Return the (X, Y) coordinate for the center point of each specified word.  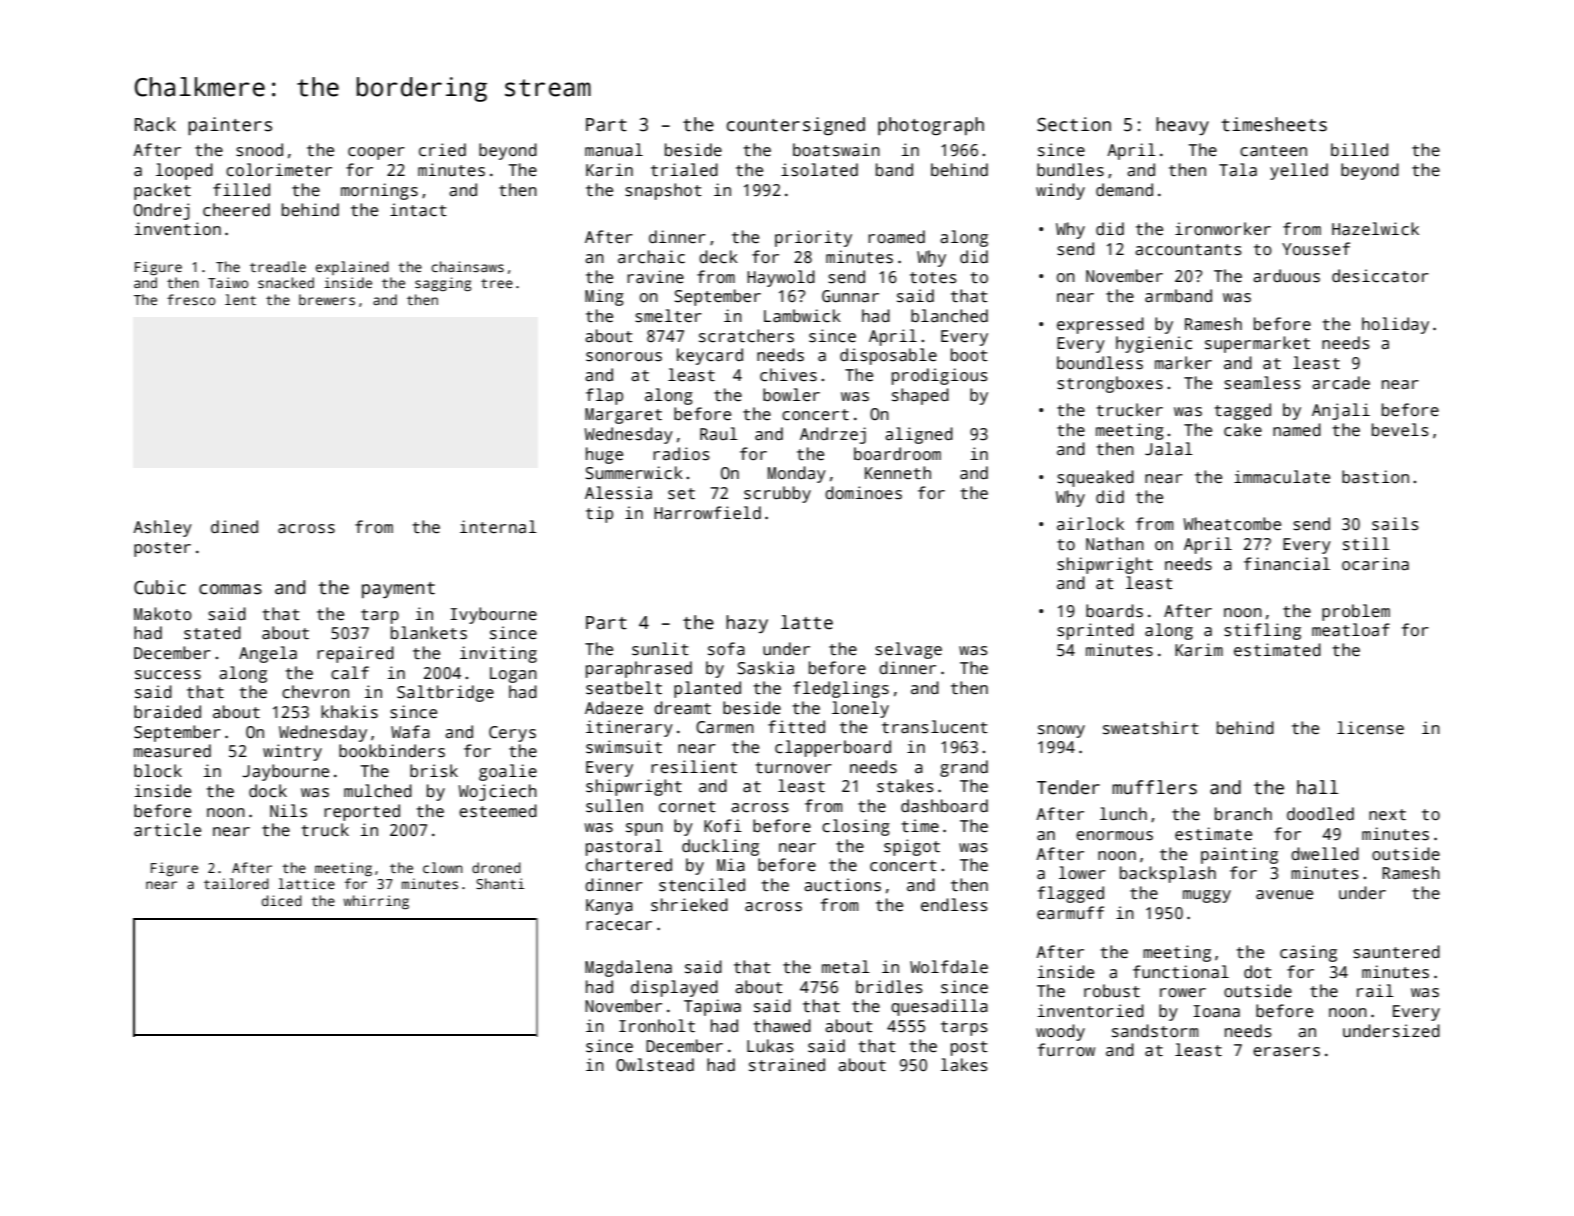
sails (1395, 524)
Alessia (618, 493)
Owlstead (655, 1065)
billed (1359, 149)
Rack (155, 124)
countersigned (796, 126)
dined (234, 526)
